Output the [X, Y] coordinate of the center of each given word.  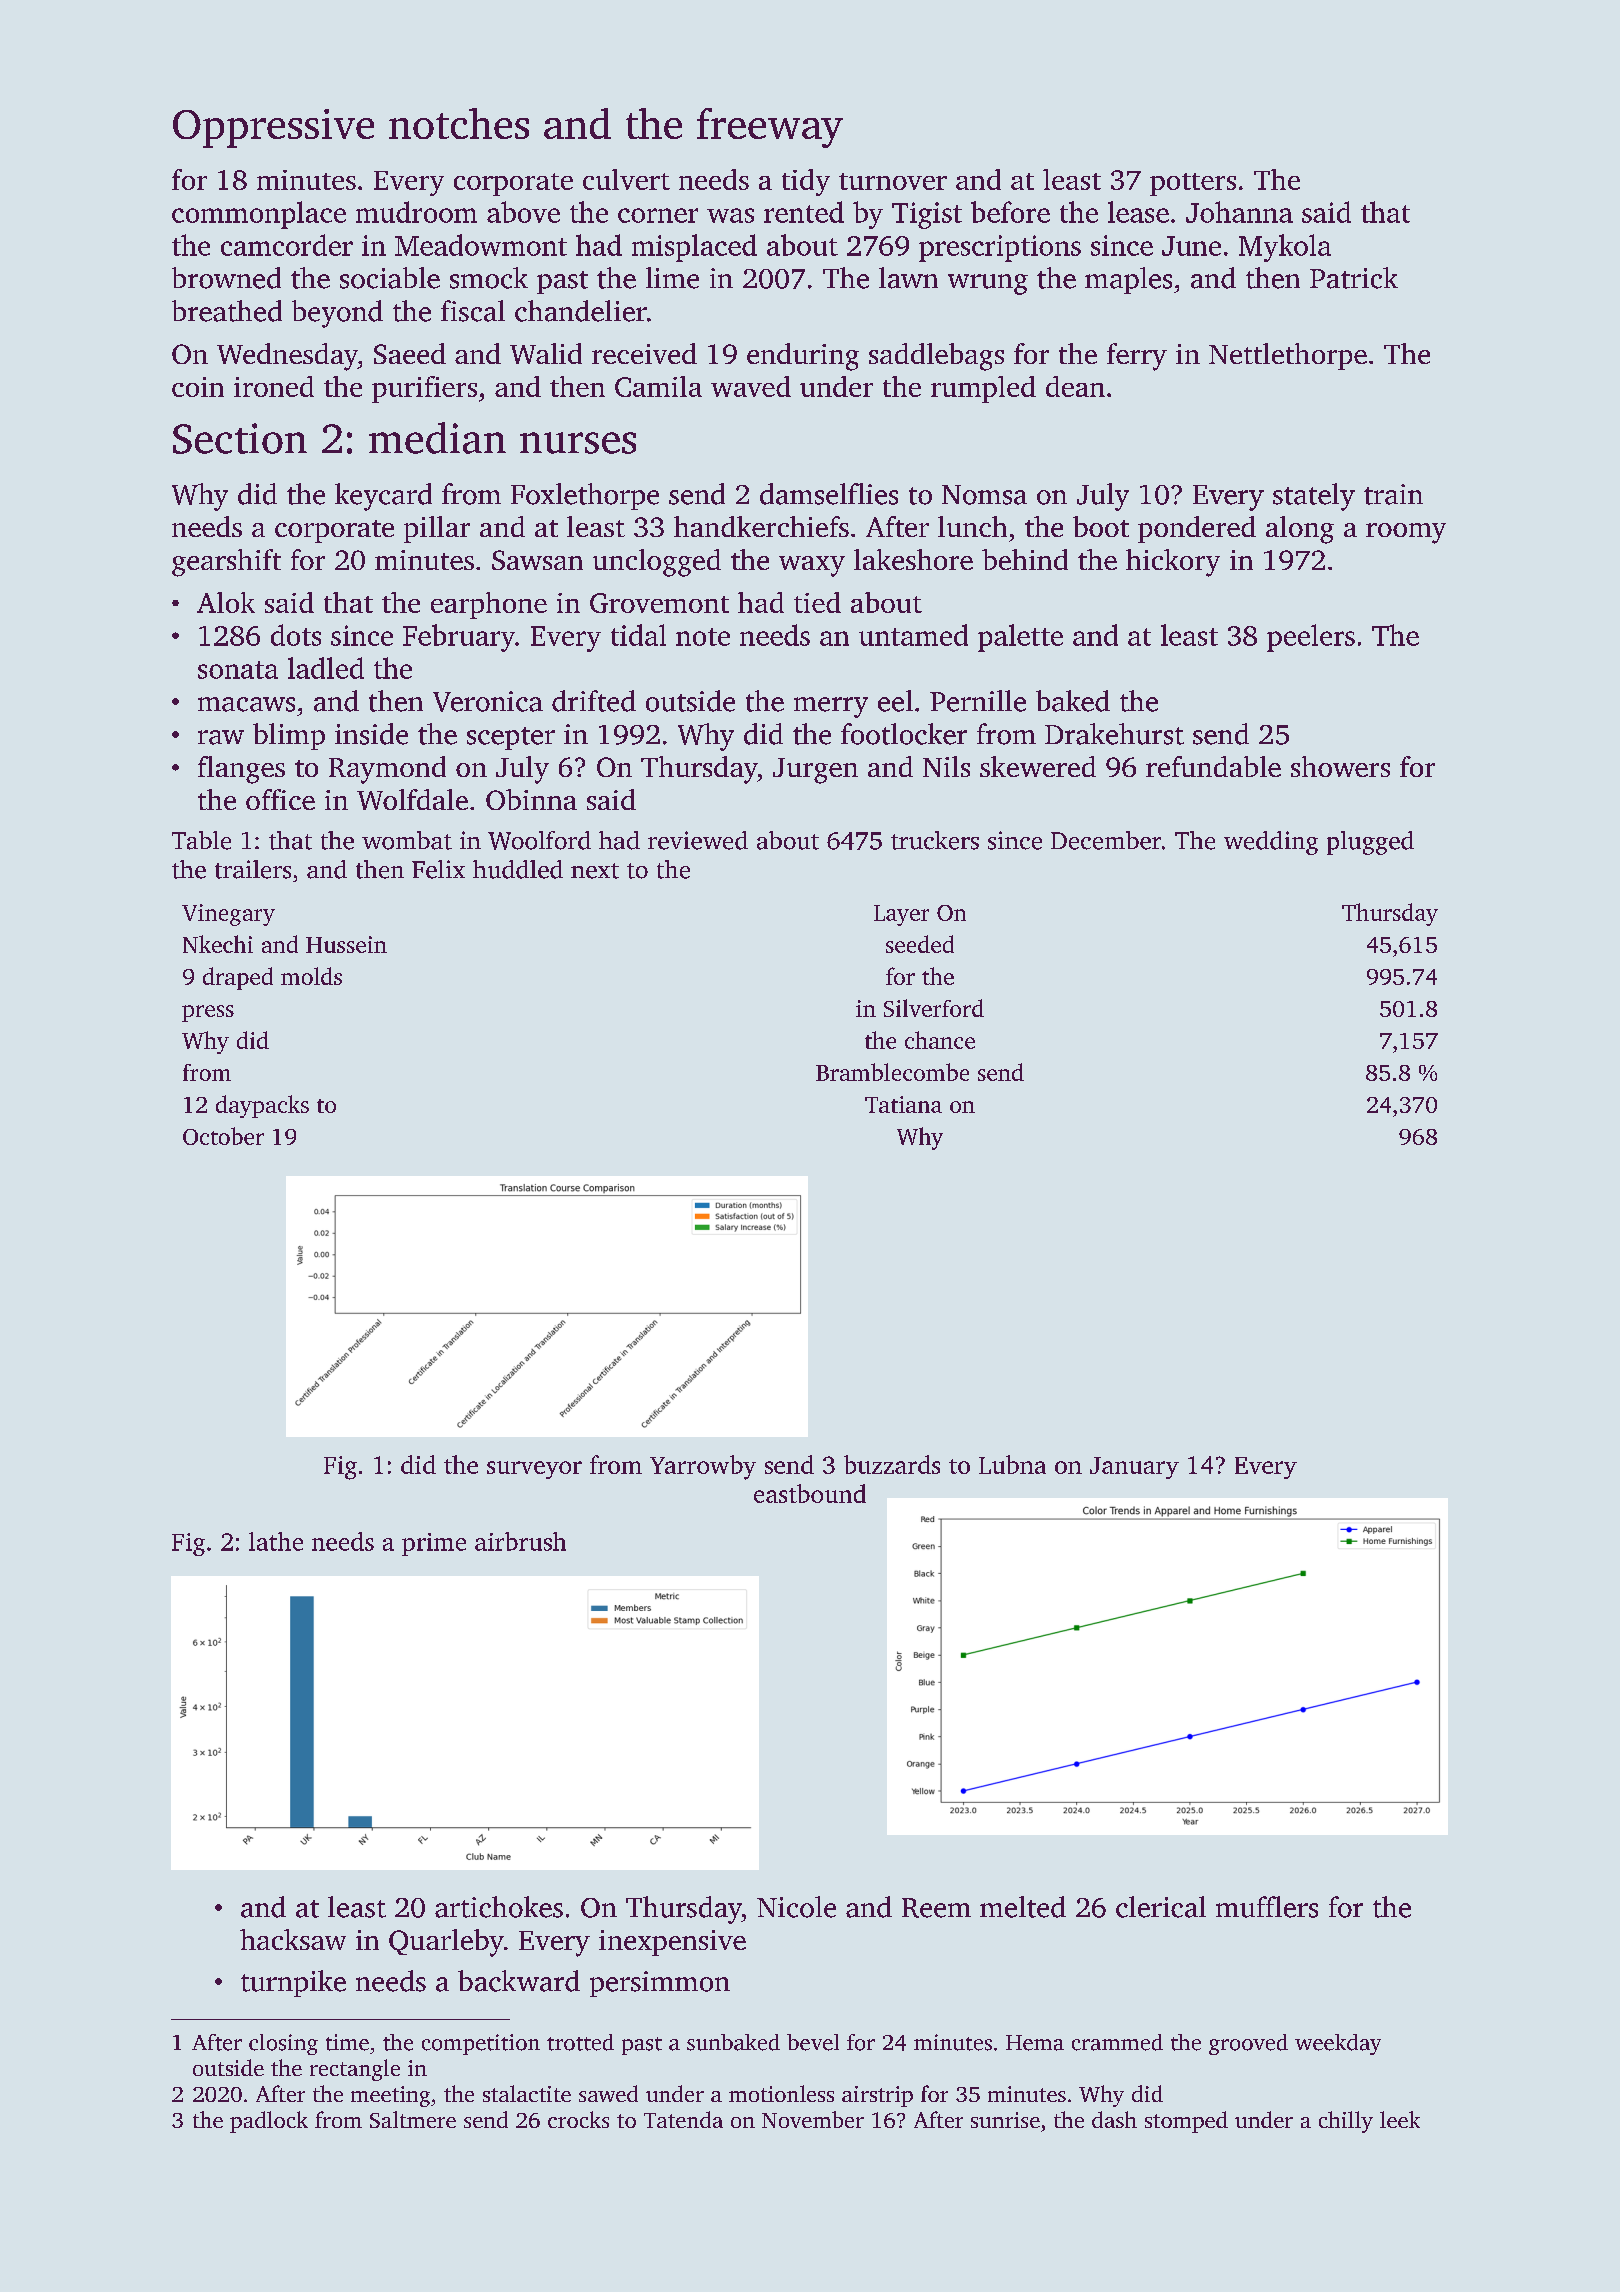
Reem [936, 1908]
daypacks [262, 1106]
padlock [269, 2122]
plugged [1370, 843]
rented [804, 212]
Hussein [346, 944]
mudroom [416, 212]
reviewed [698, 840]
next [595, 871]
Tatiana [903, 1104]
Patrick [1354, 278]
